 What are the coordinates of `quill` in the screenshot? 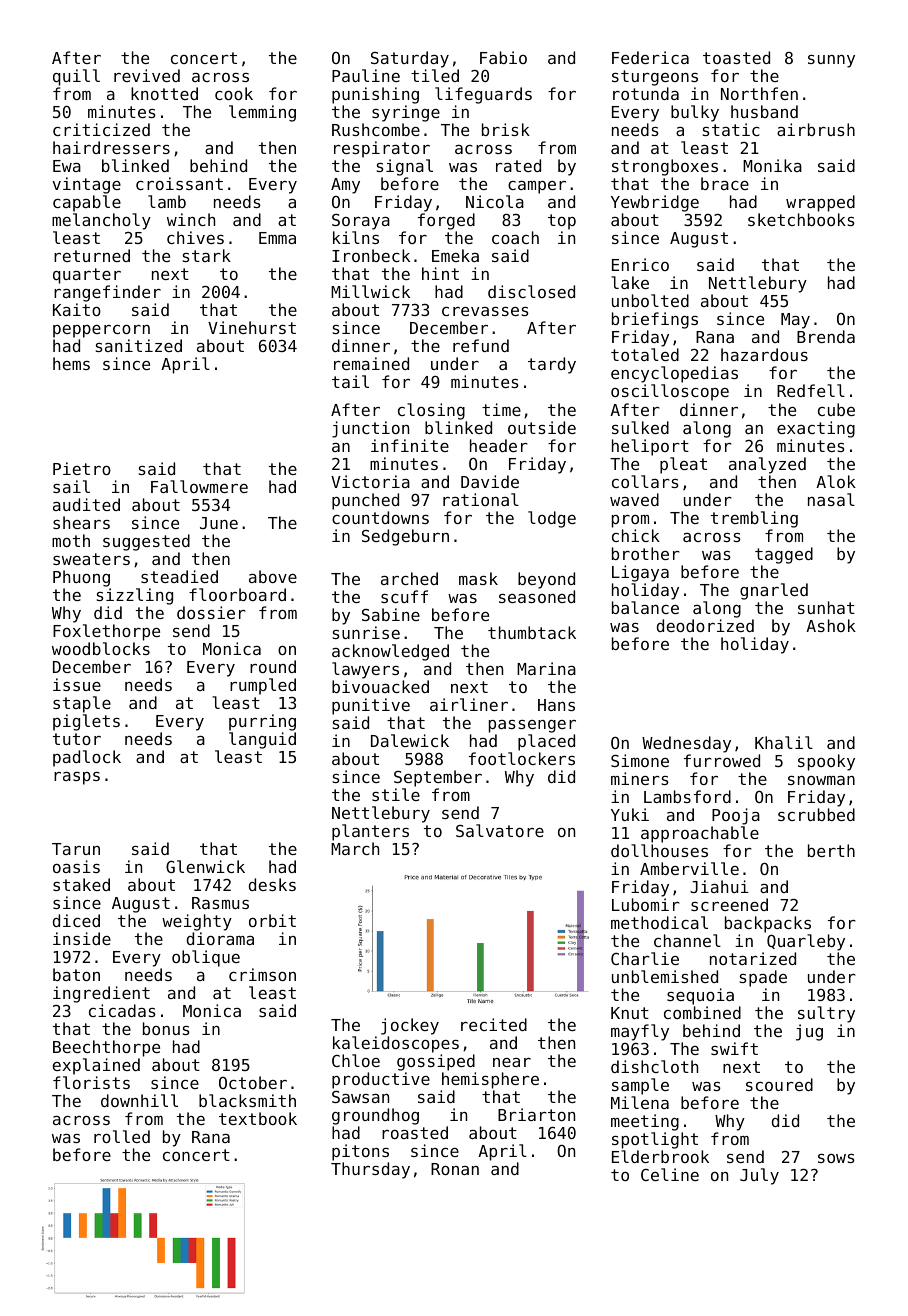 It's located at (76, 77).
